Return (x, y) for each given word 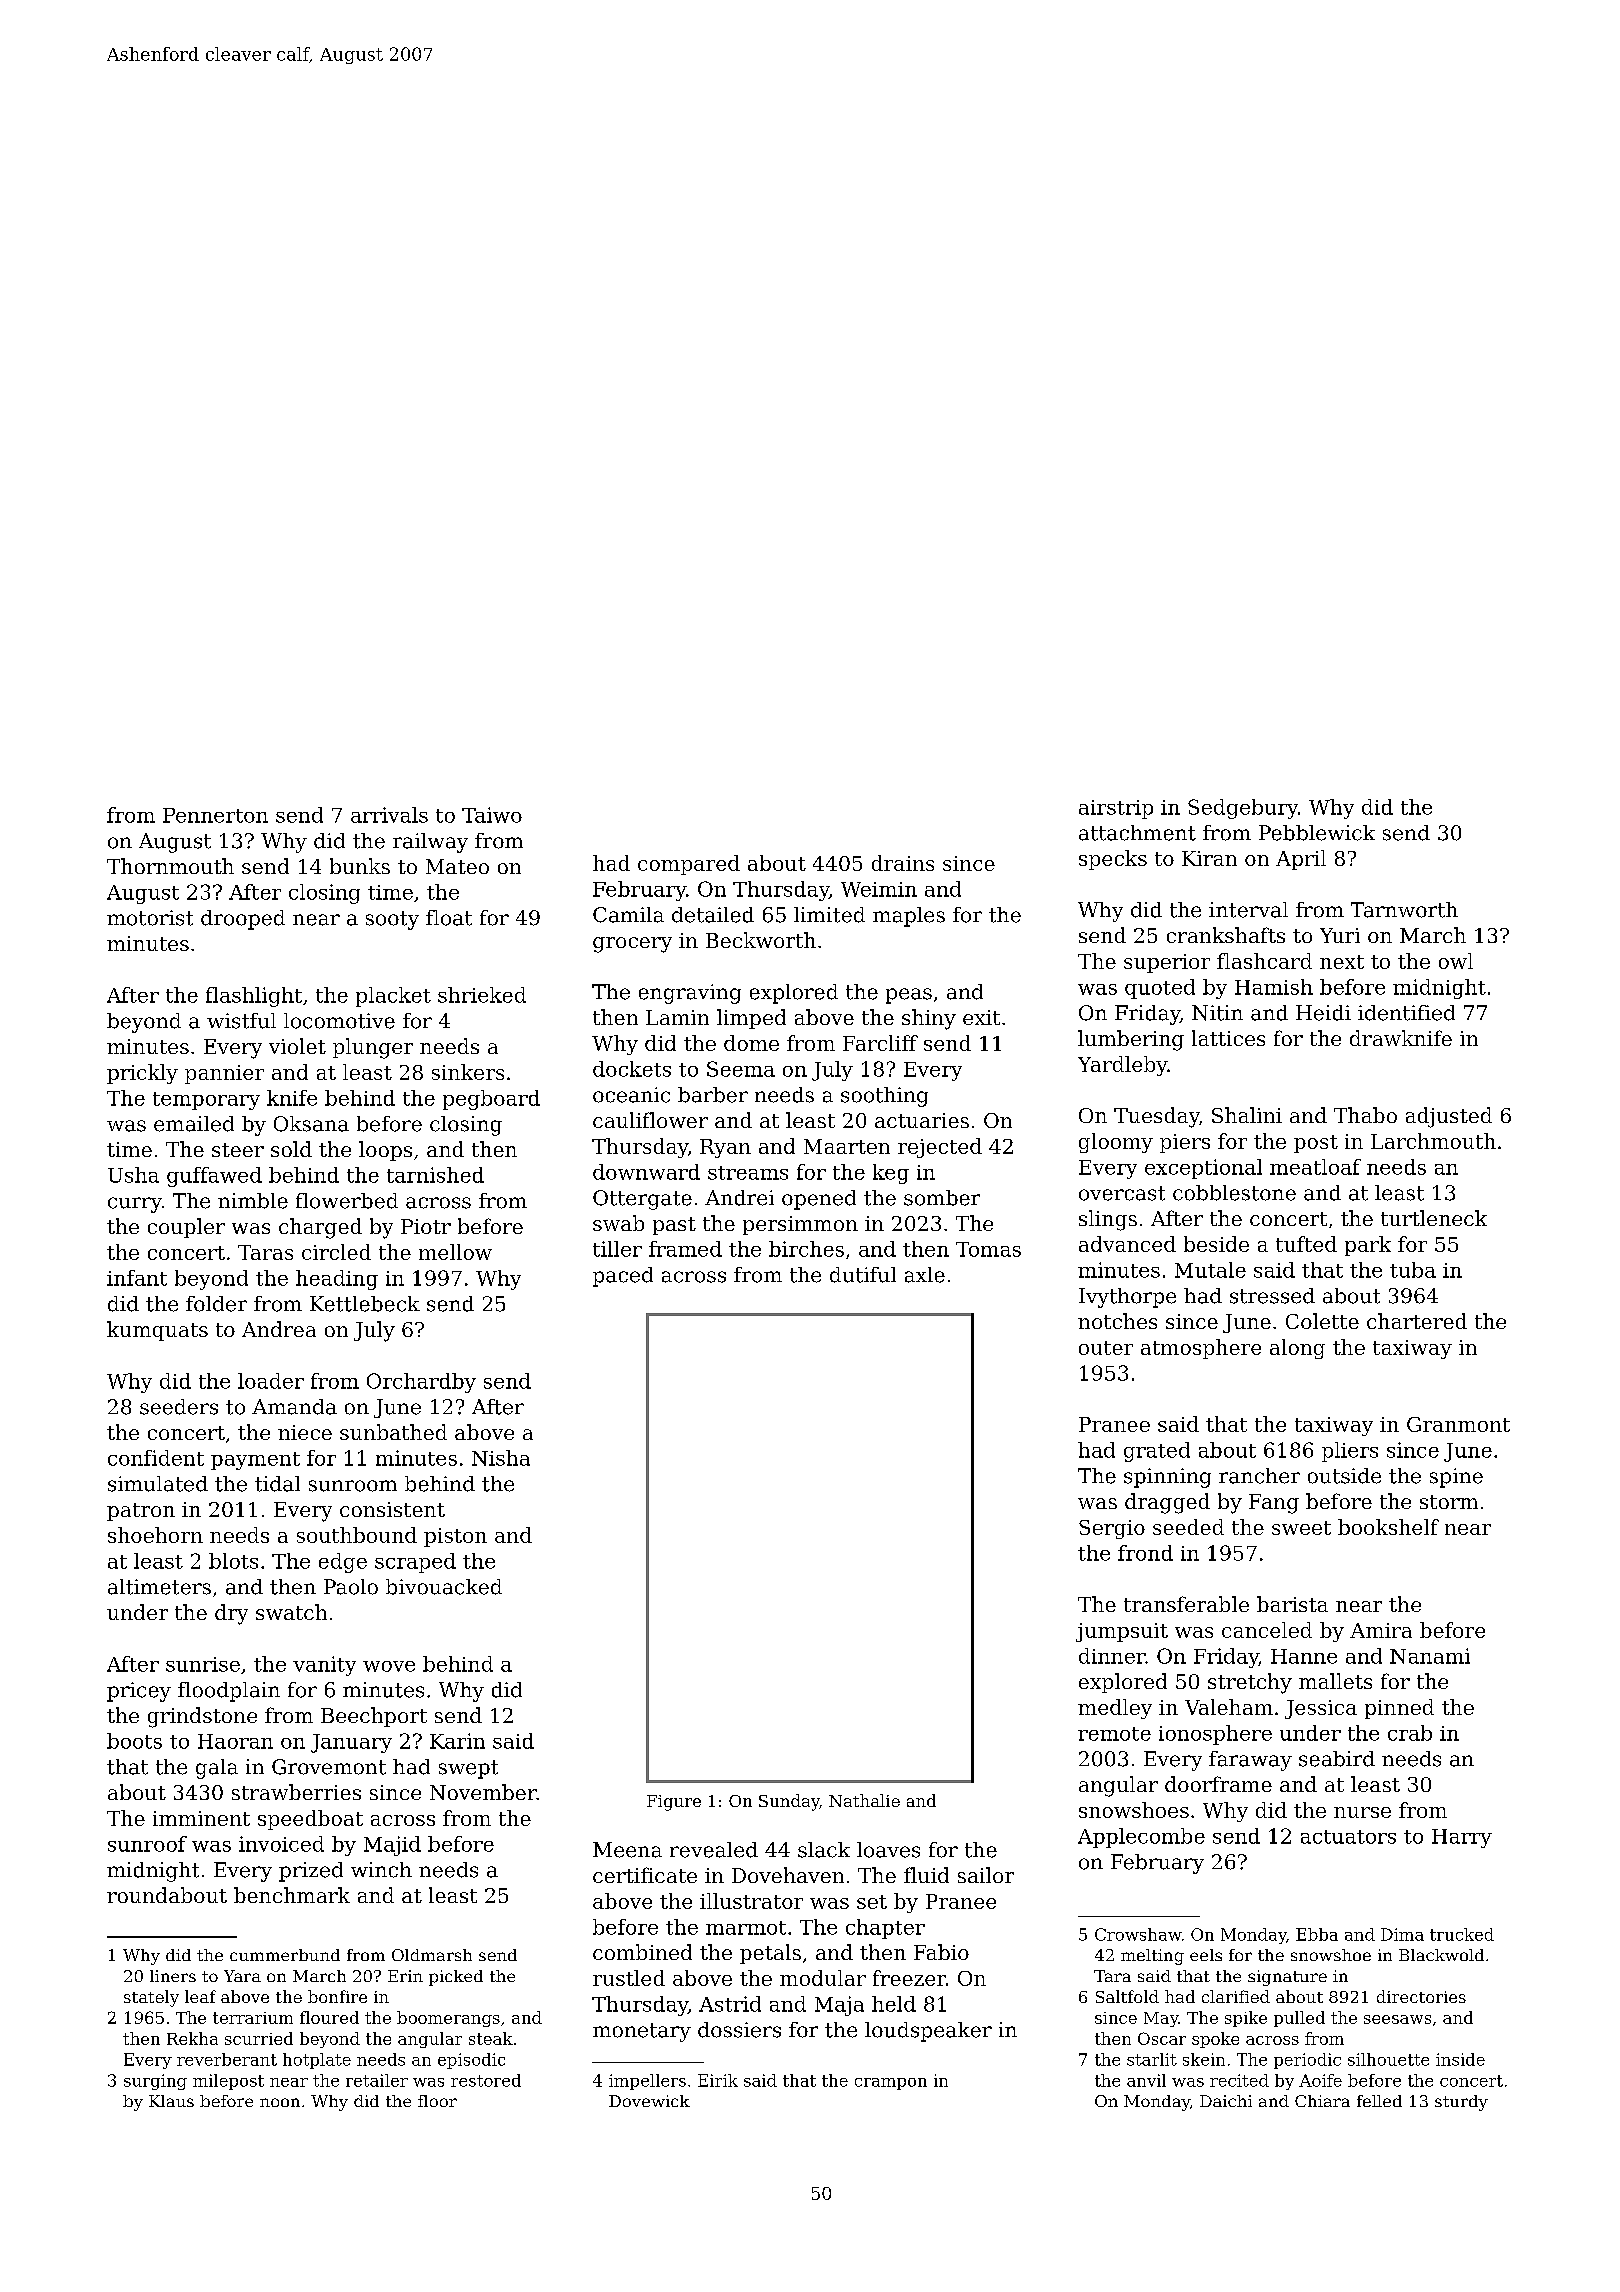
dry (231, 1614)
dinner (1112, 1656)
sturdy (1461, 2103)
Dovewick (649, 2101)
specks (1113, 860)
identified (1406, 1013)
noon (280, 2102)
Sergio (1112, 1529)
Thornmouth (170, 866)
